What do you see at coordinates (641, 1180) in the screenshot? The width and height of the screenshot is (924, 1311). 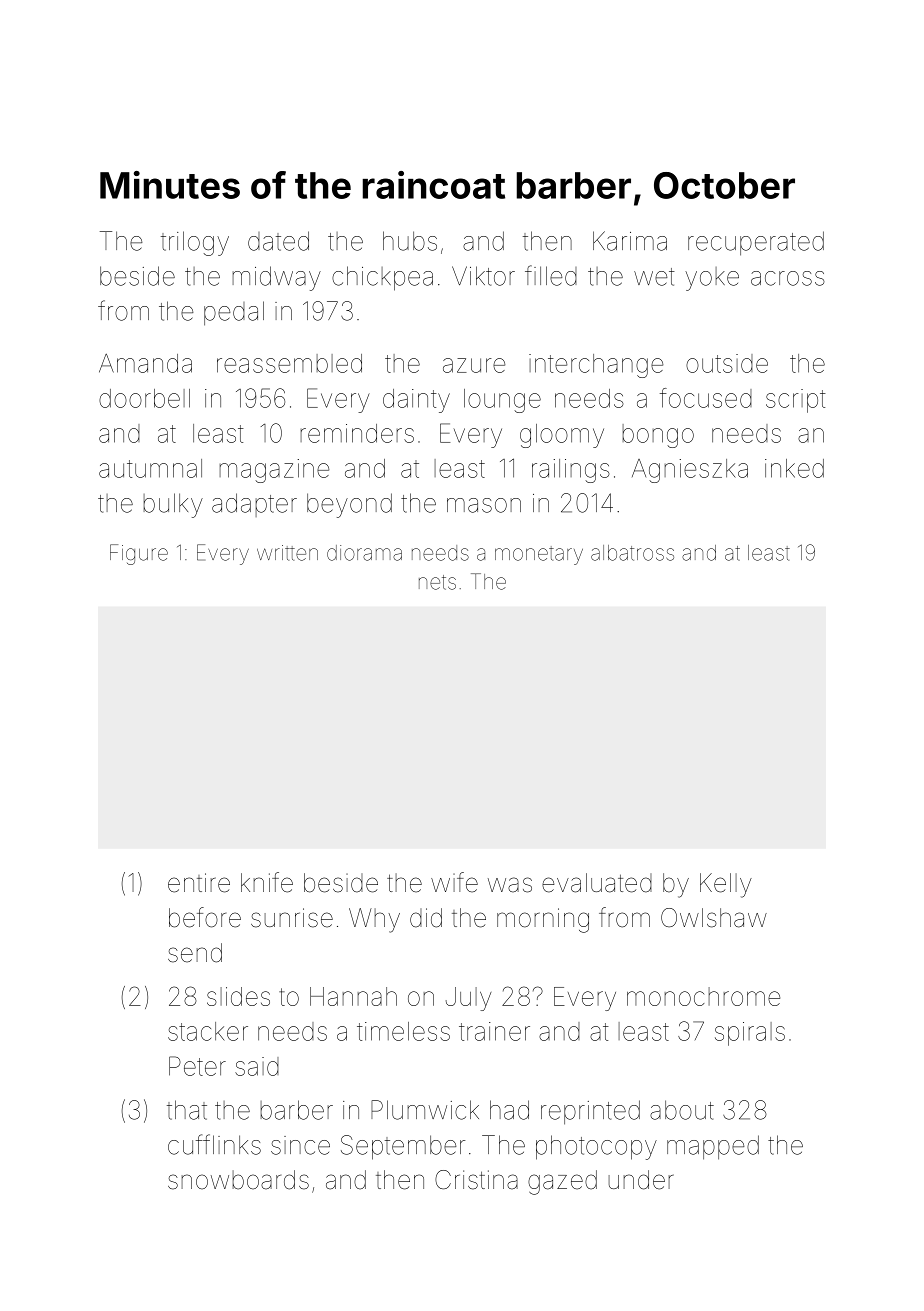 I see `under` at bounding box center [641, 1180].
